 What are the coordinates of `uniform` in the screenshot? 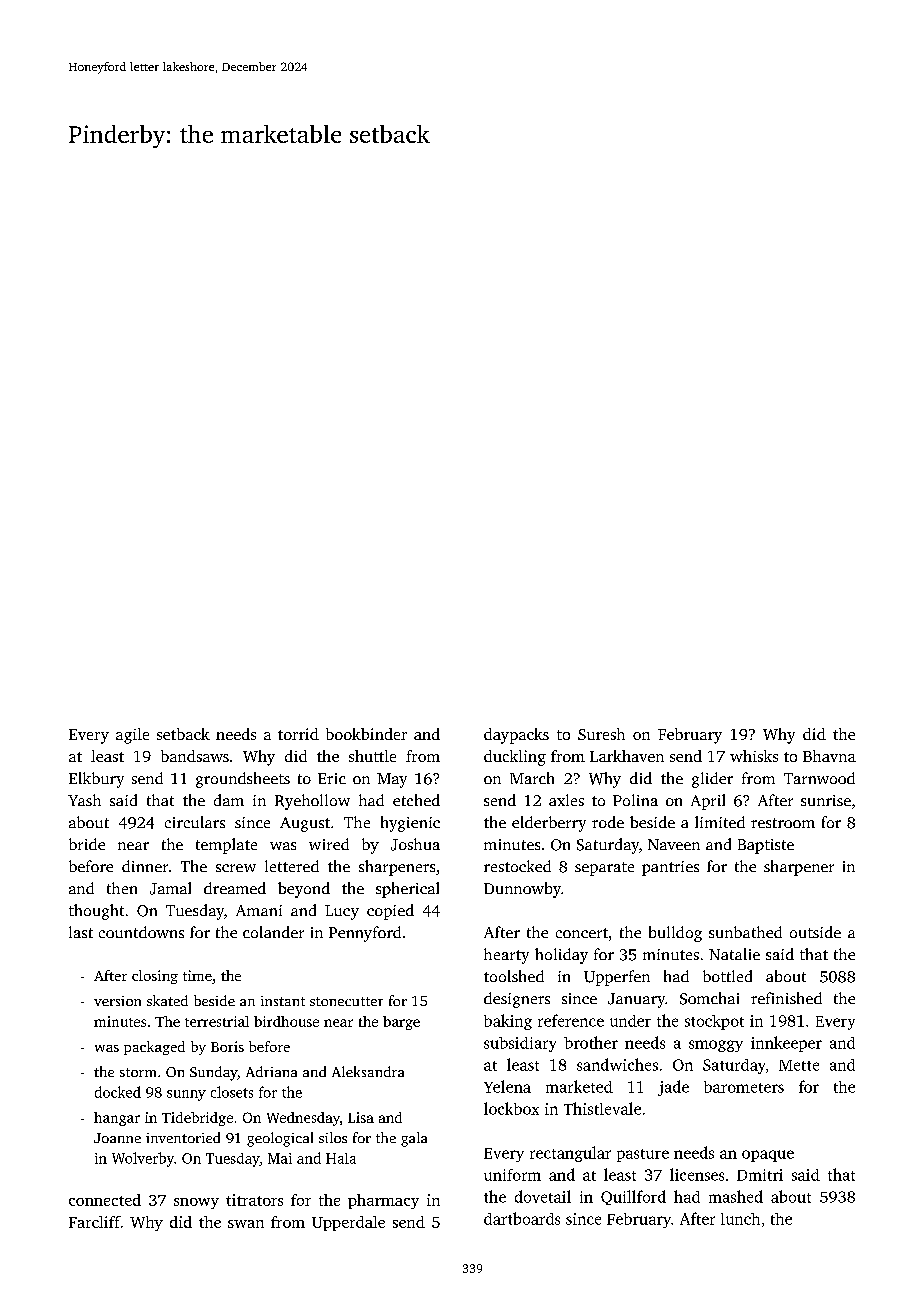 It's located at (512, 1175).
